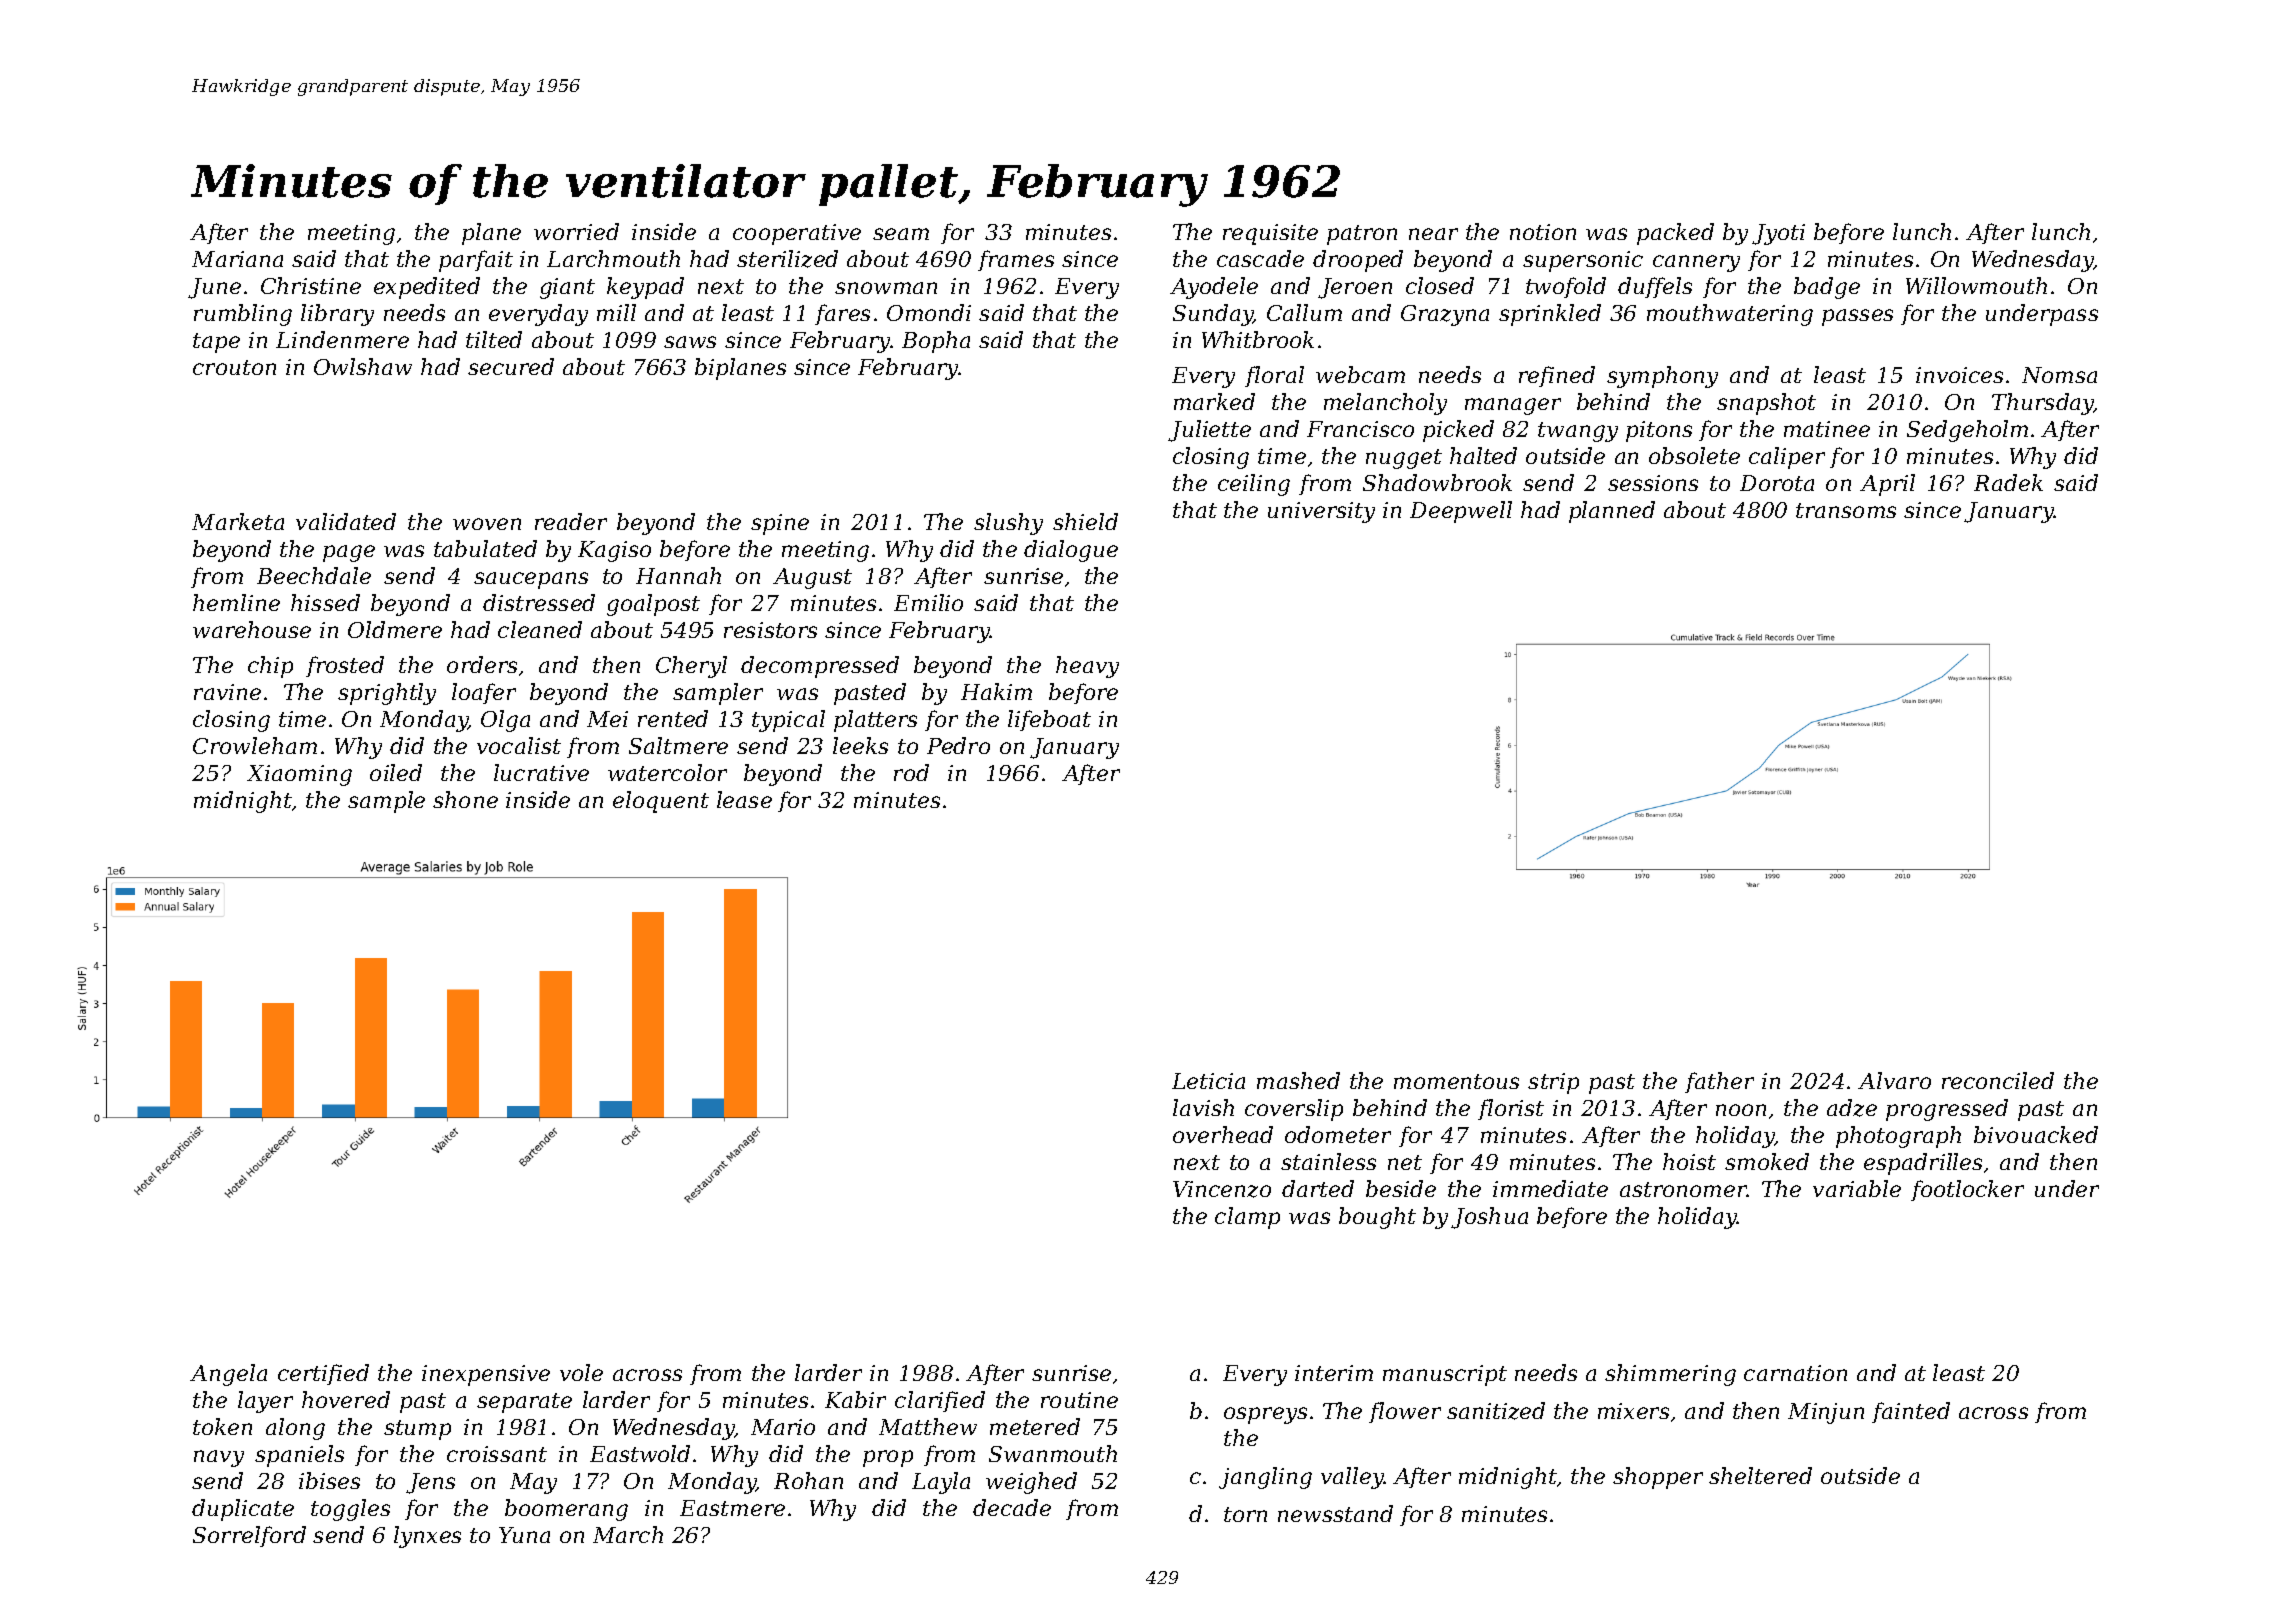  Describe the element at coordinates (1760, 1475) in the screenshot. I see `sheltered` at that location.
